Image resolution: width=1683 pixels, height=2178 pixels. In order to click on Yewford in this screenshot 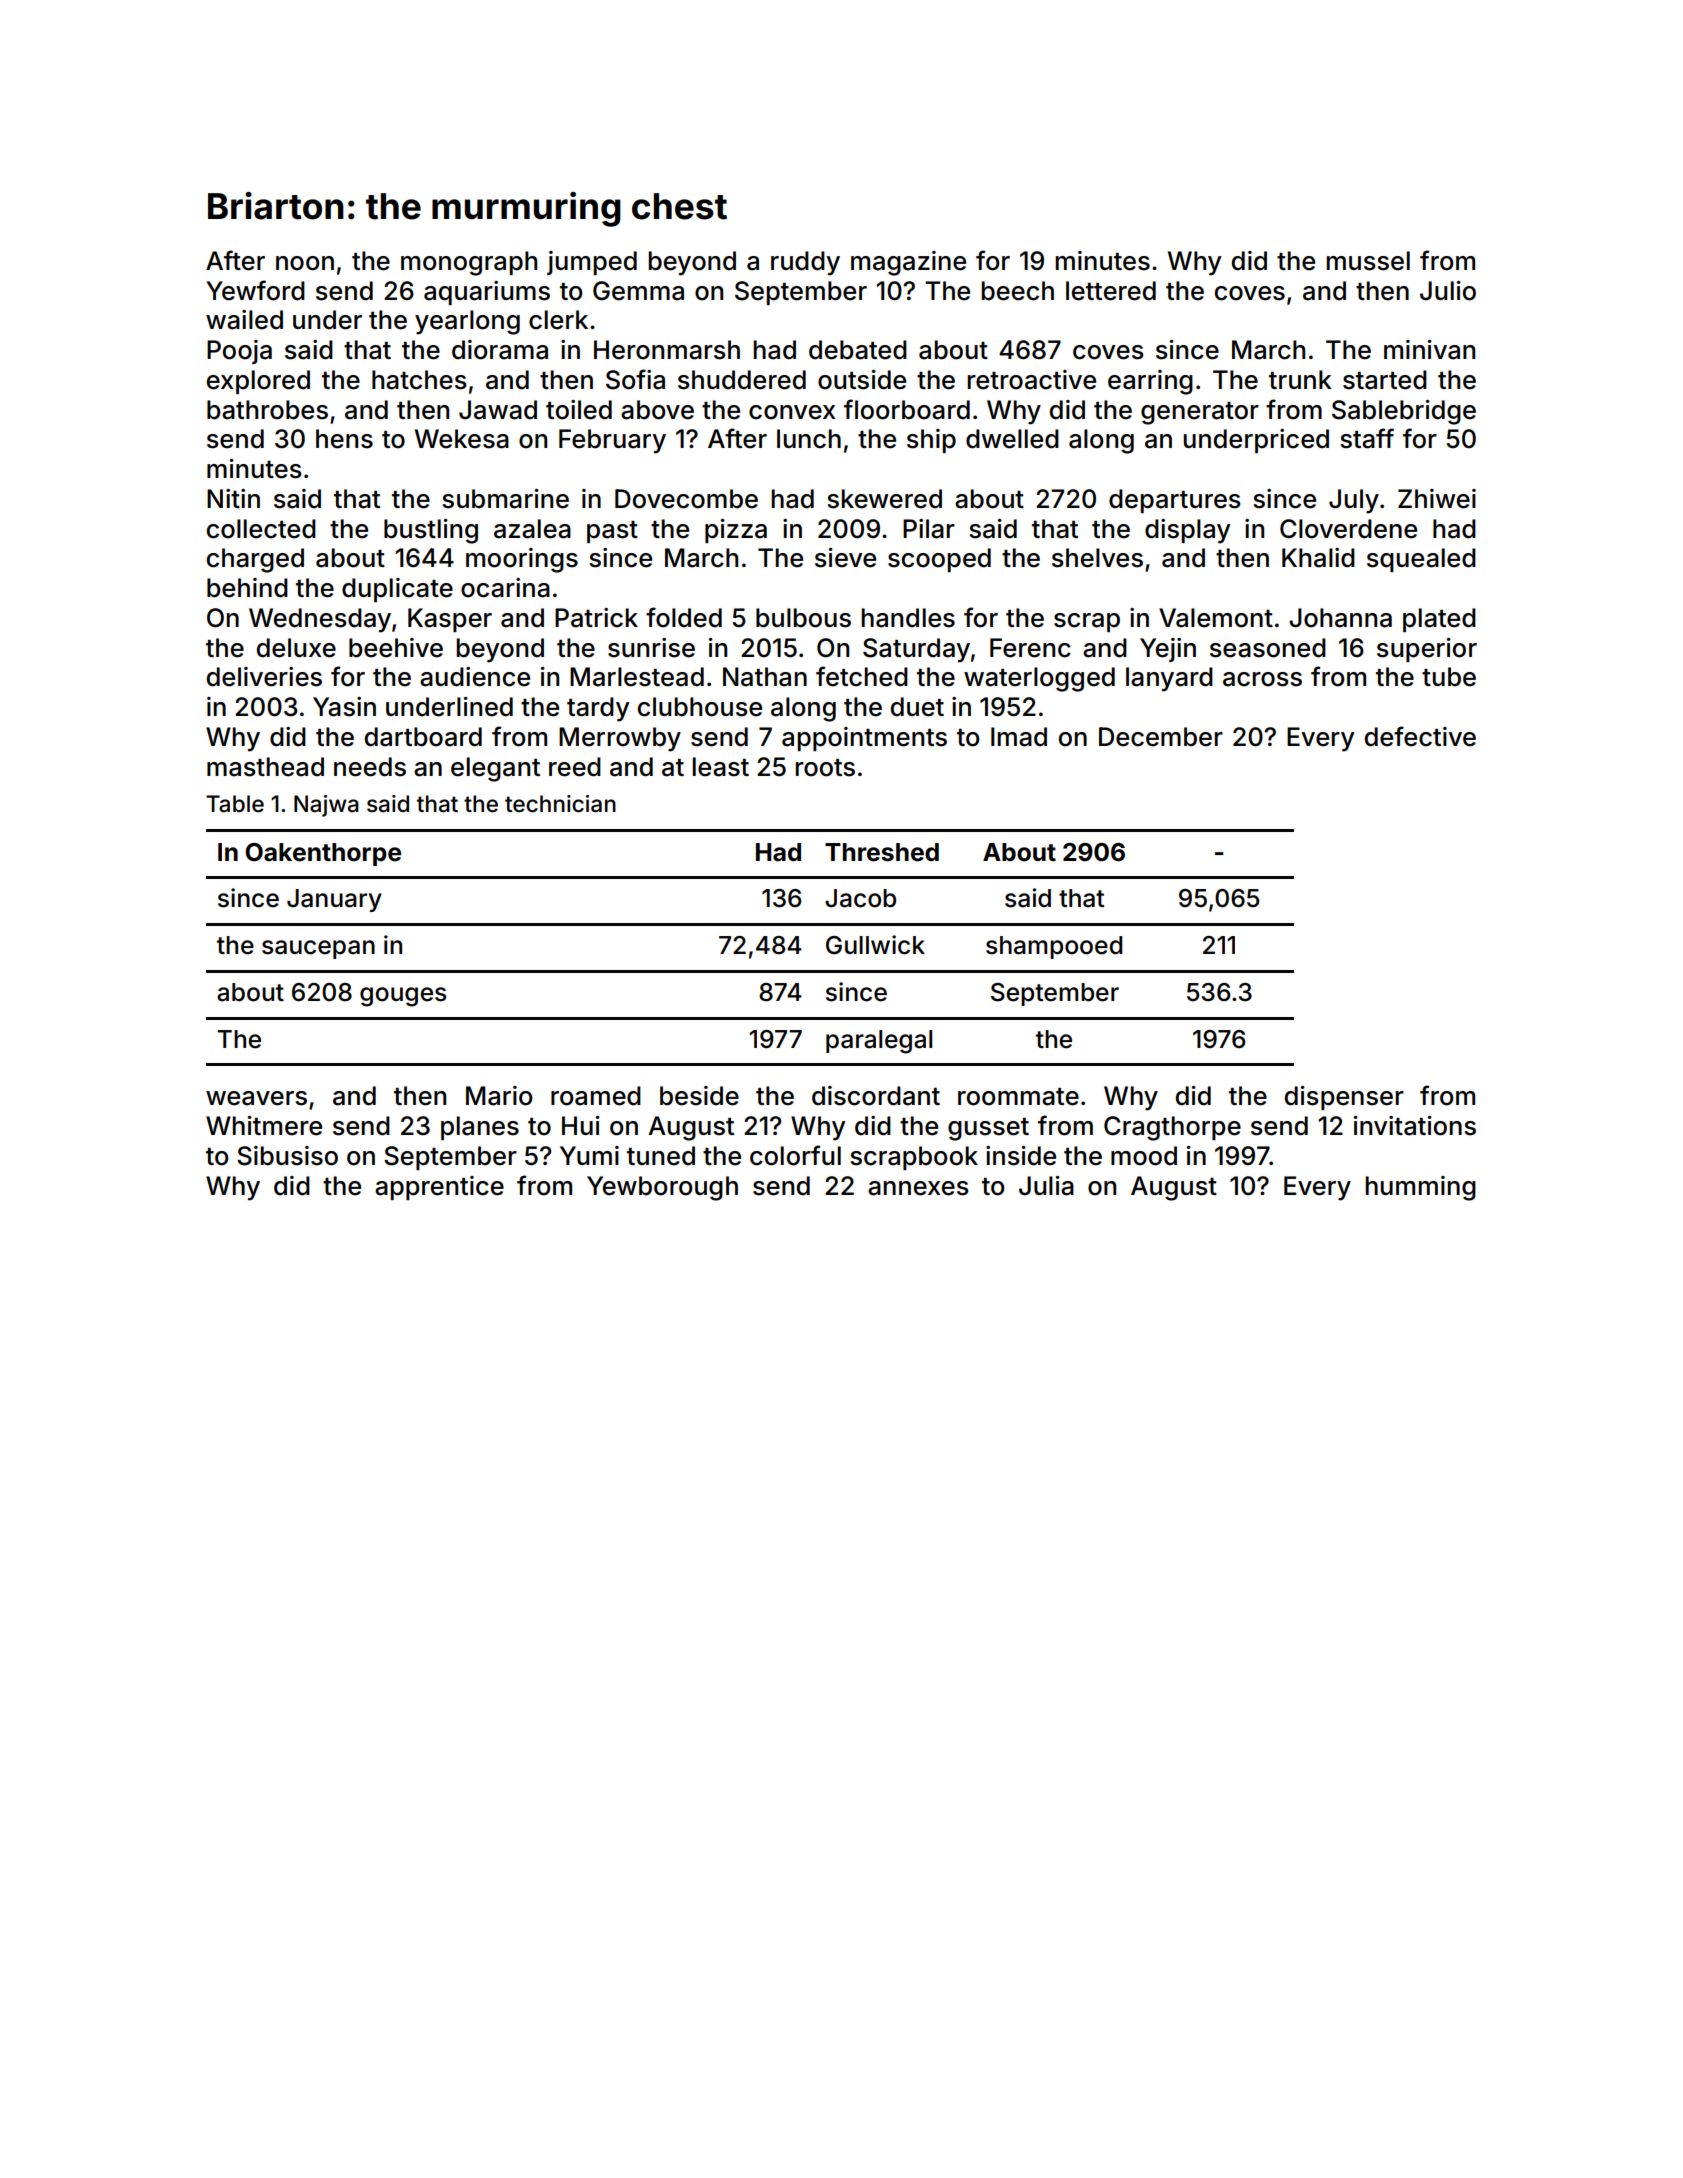, I will do `click(255, 290)`.
